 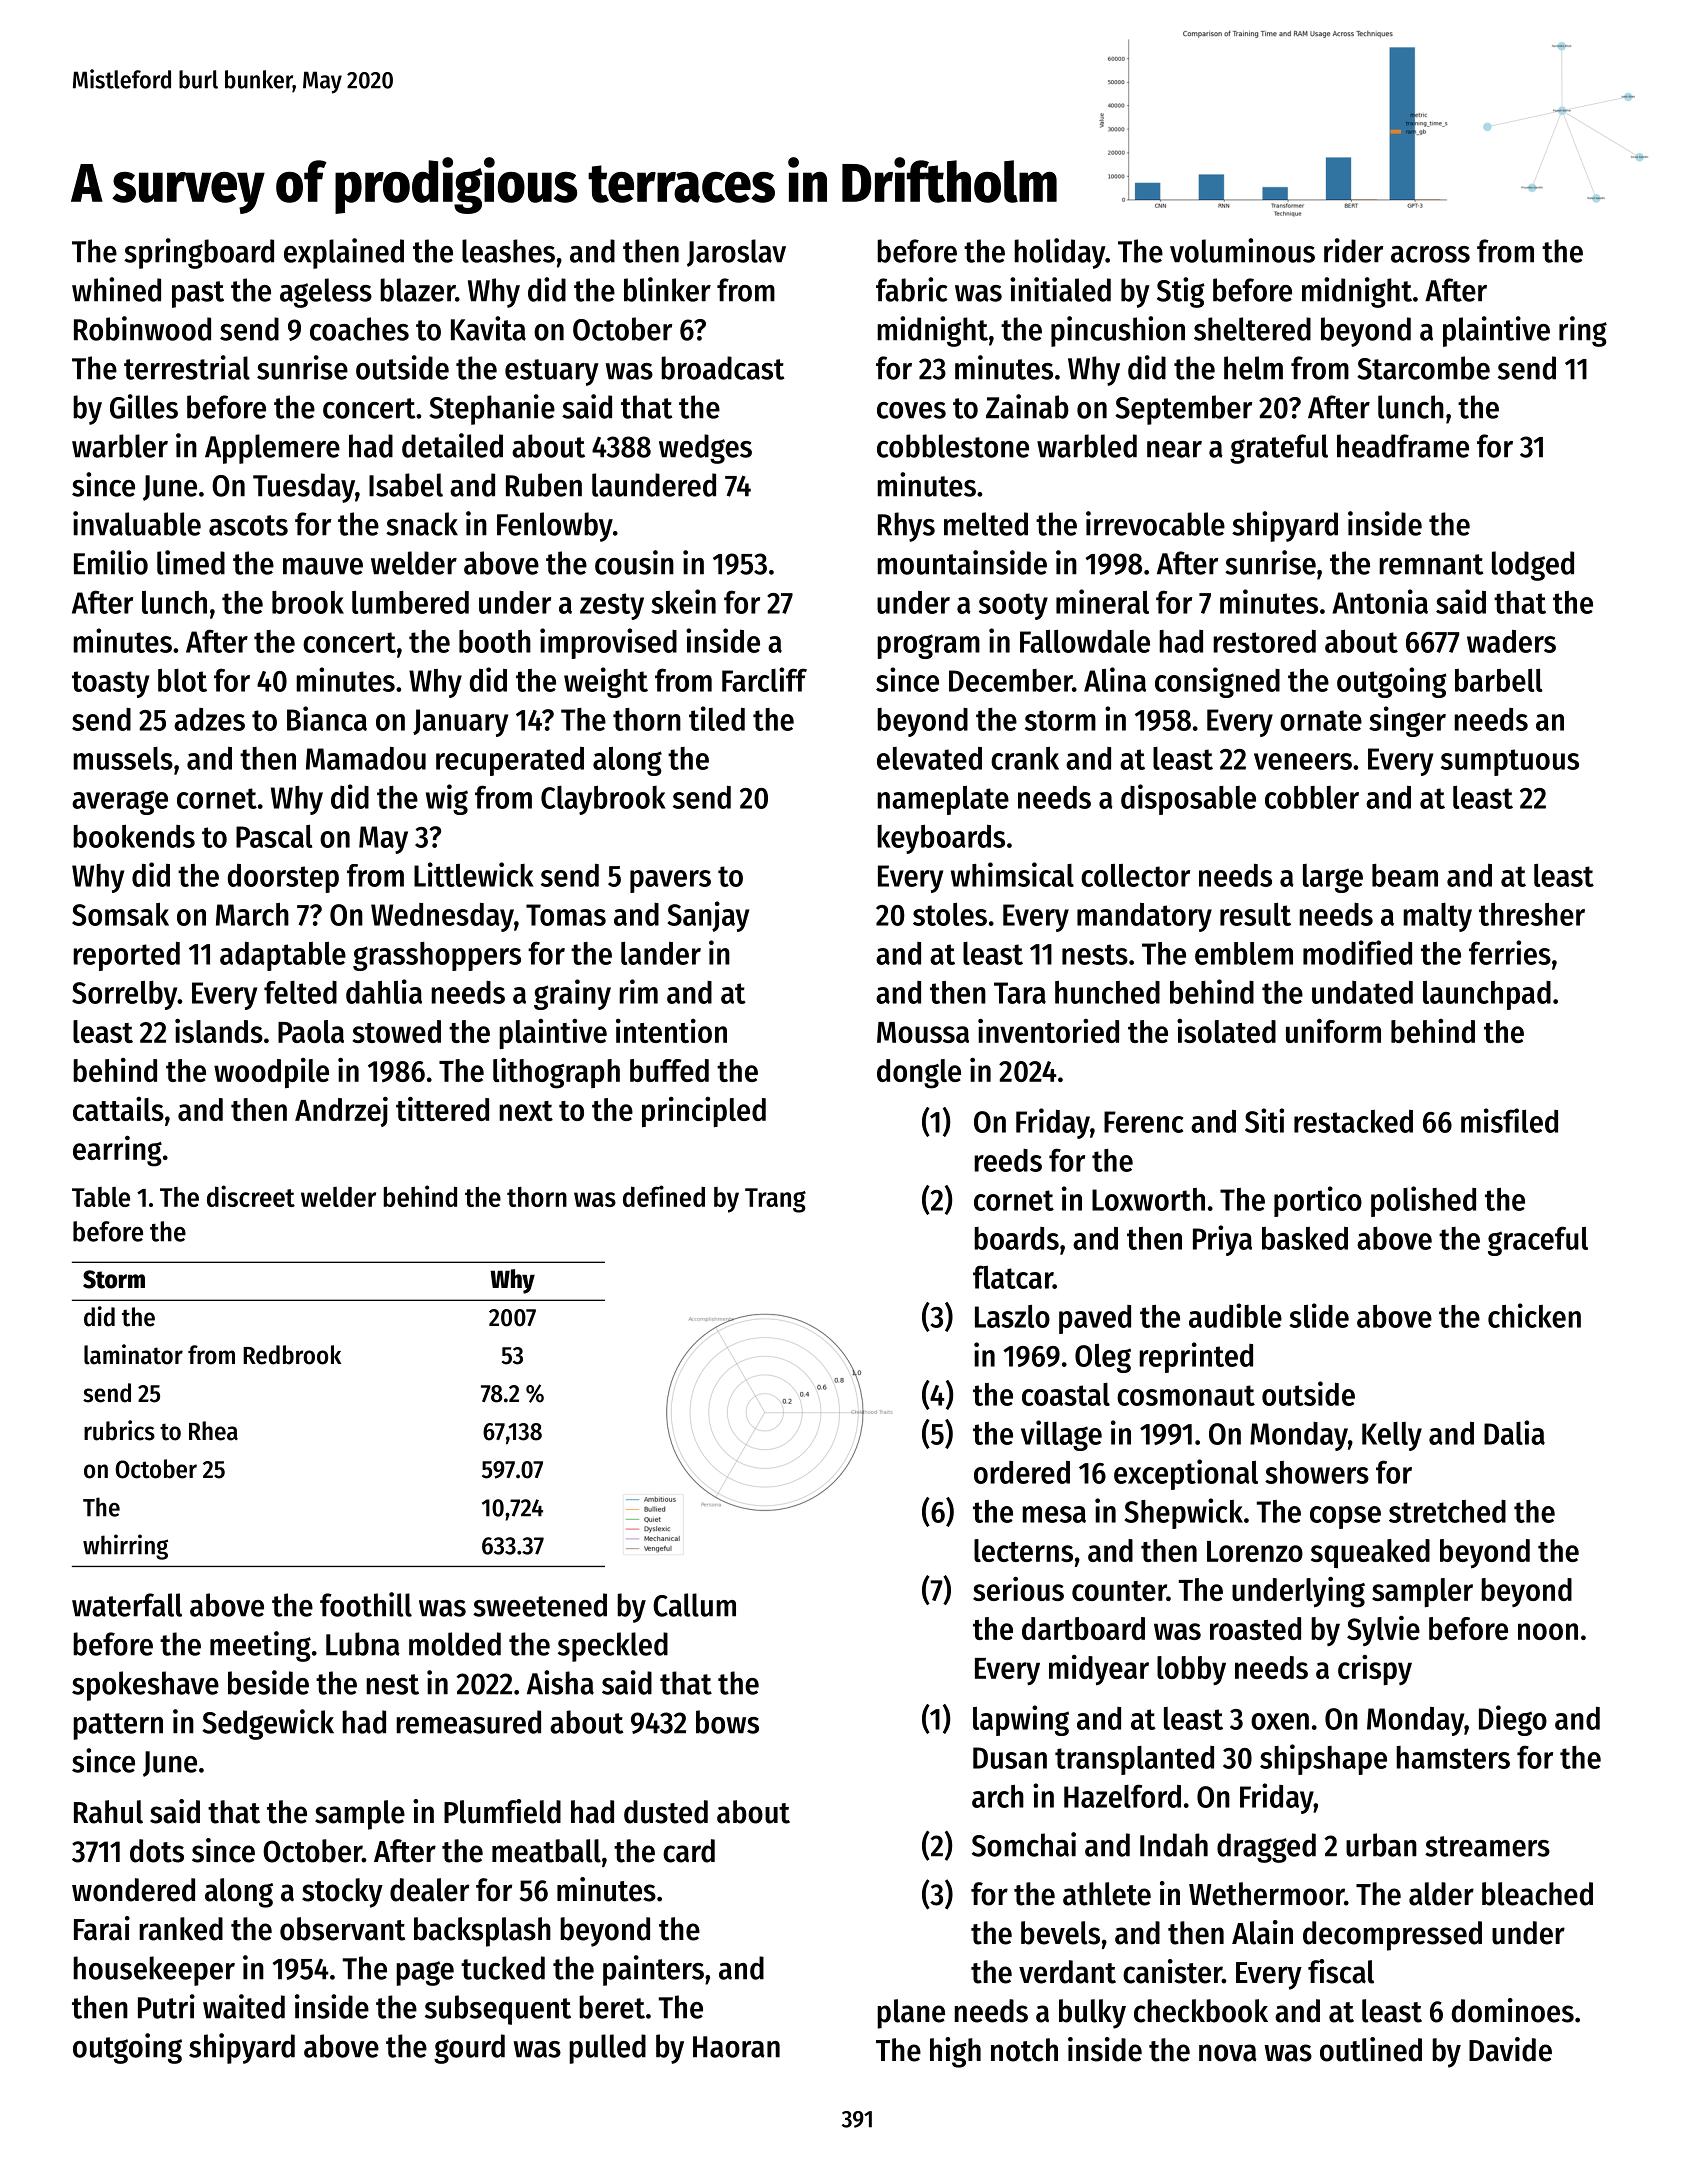 What do you see at coordinates (613, 1647) in the screenshot?
I see `speckled` at bounding box center [613, 1647].
